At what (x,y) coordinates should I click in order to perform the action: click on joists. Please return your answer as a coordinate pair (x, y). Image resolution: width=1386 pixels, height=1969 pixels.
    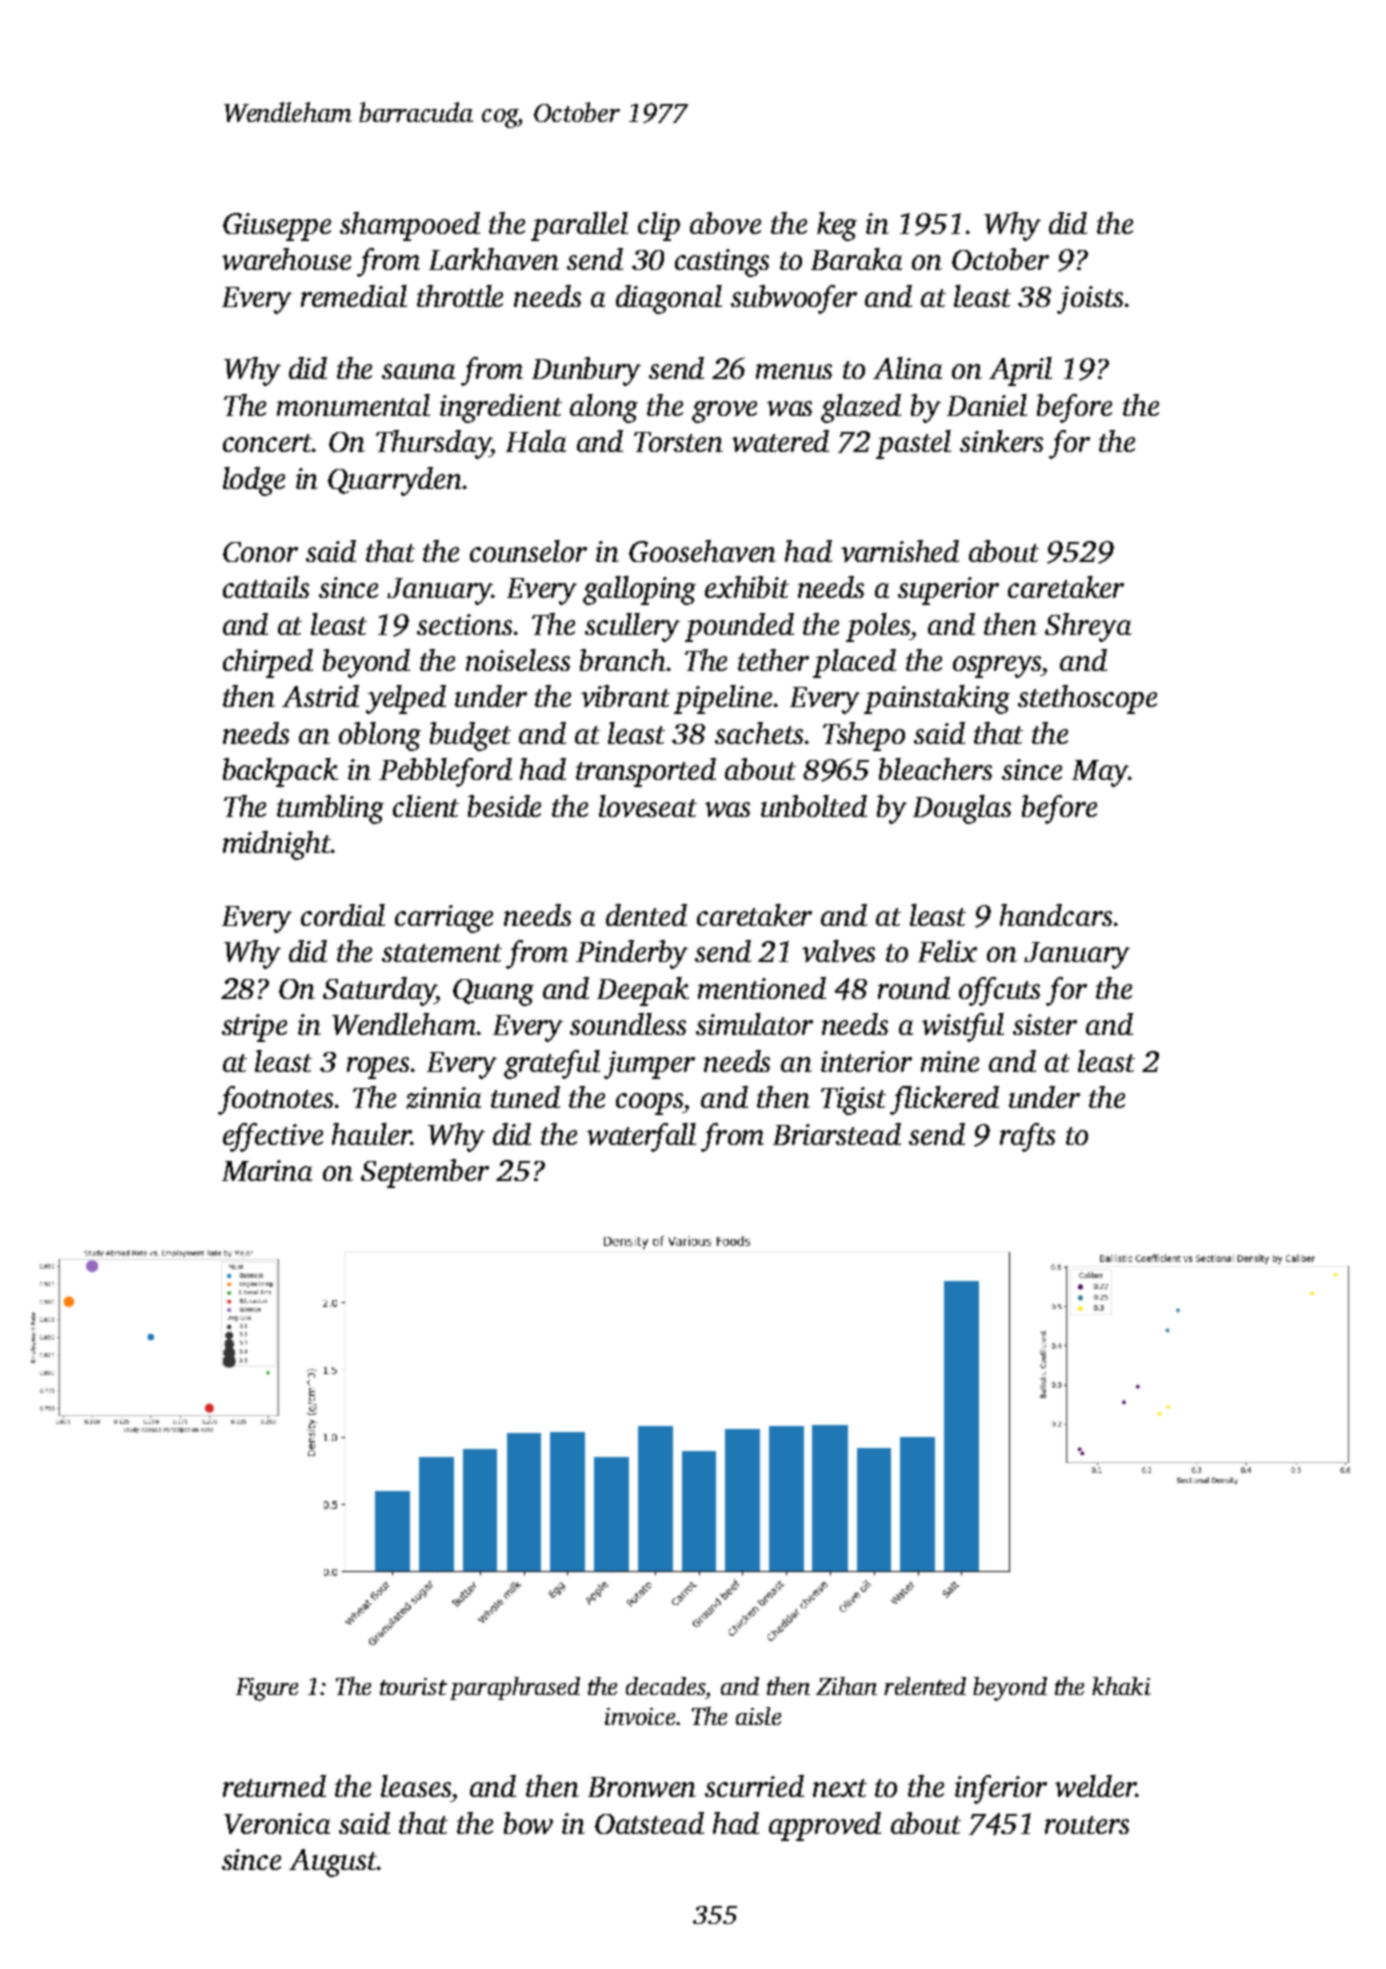
    Looking at the image, I should click on (1090, 300).
